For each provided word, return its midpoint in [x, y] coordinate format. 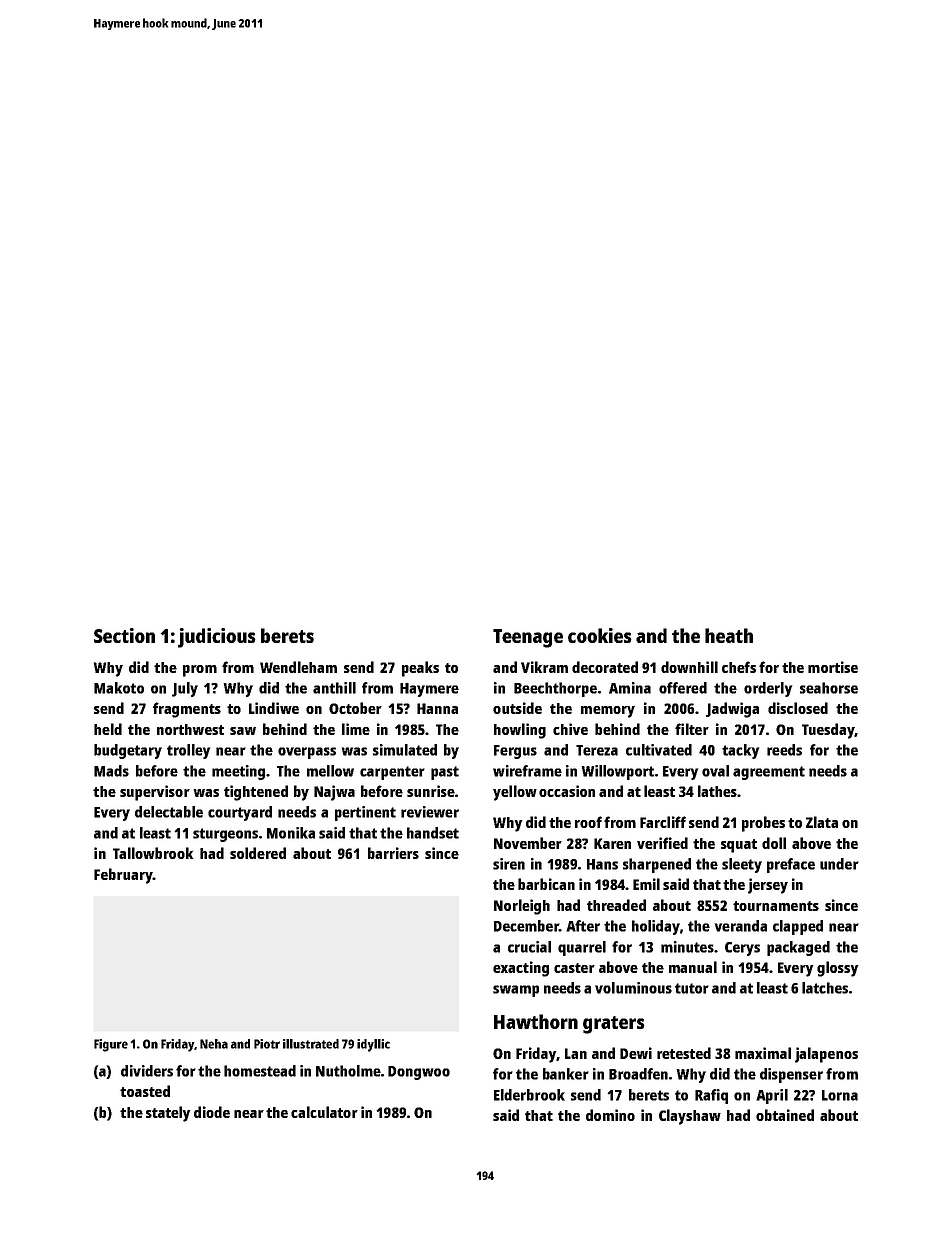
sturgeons [225, 835]
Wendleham [298, 667]
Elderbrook [529, 1095]
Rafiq [711, 1096]
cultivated [659, 750]
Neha [214, 1044]
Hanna [437, 708]
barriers [393, 853]
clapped [798, 927]
